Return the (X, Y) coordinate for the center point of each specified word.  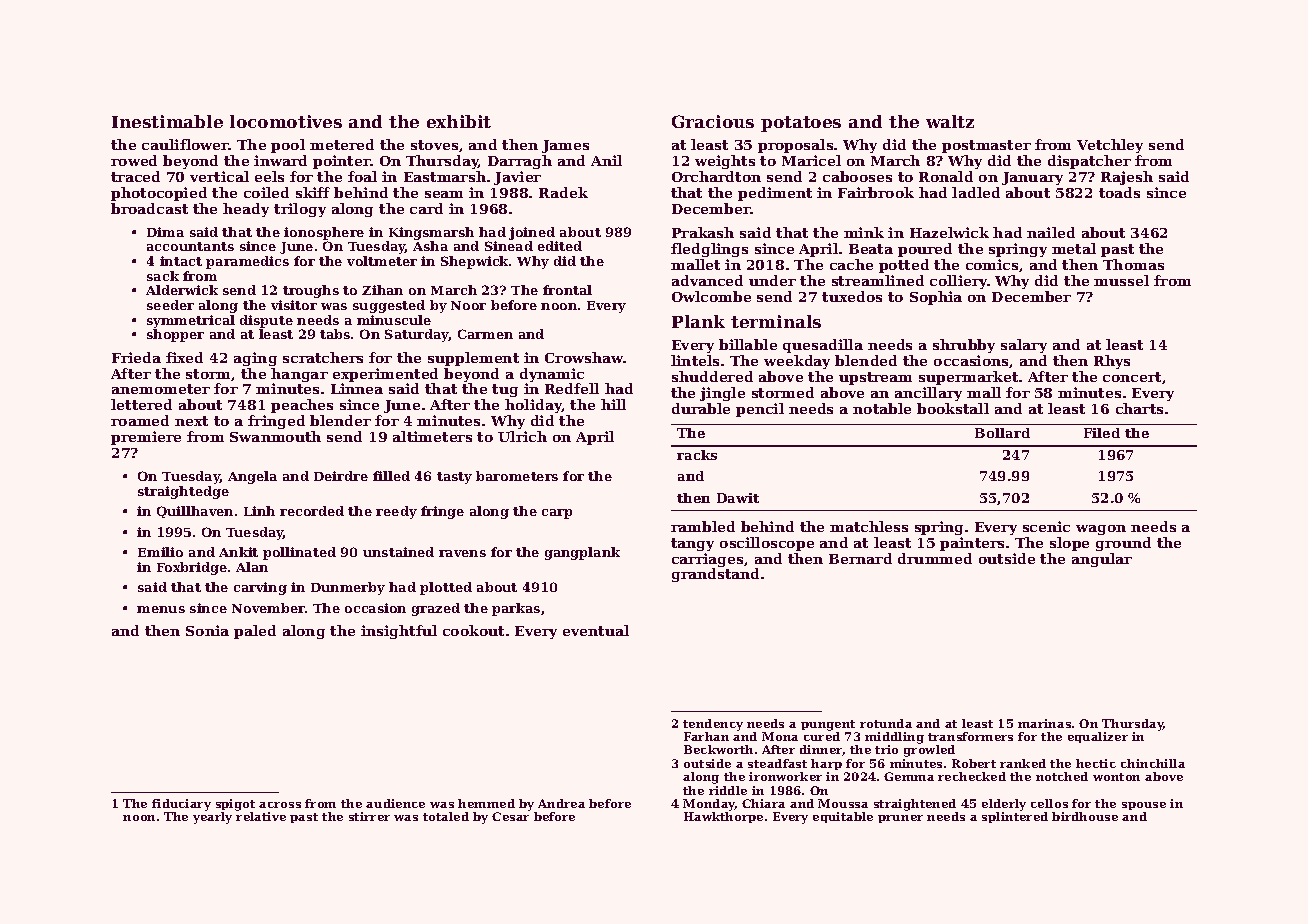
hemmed (486, 803)
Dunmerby (348, 588)
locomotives (286, 121)
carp (557, 514)
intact (181, 261)
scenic (1046, 526)
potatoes (801, 124)
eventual (596, 630)
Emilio (160, 552)
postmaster (986, 146)
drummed (935, 558)
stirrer (369, 816)
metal (1074, 248)
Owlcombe (711, 296)
